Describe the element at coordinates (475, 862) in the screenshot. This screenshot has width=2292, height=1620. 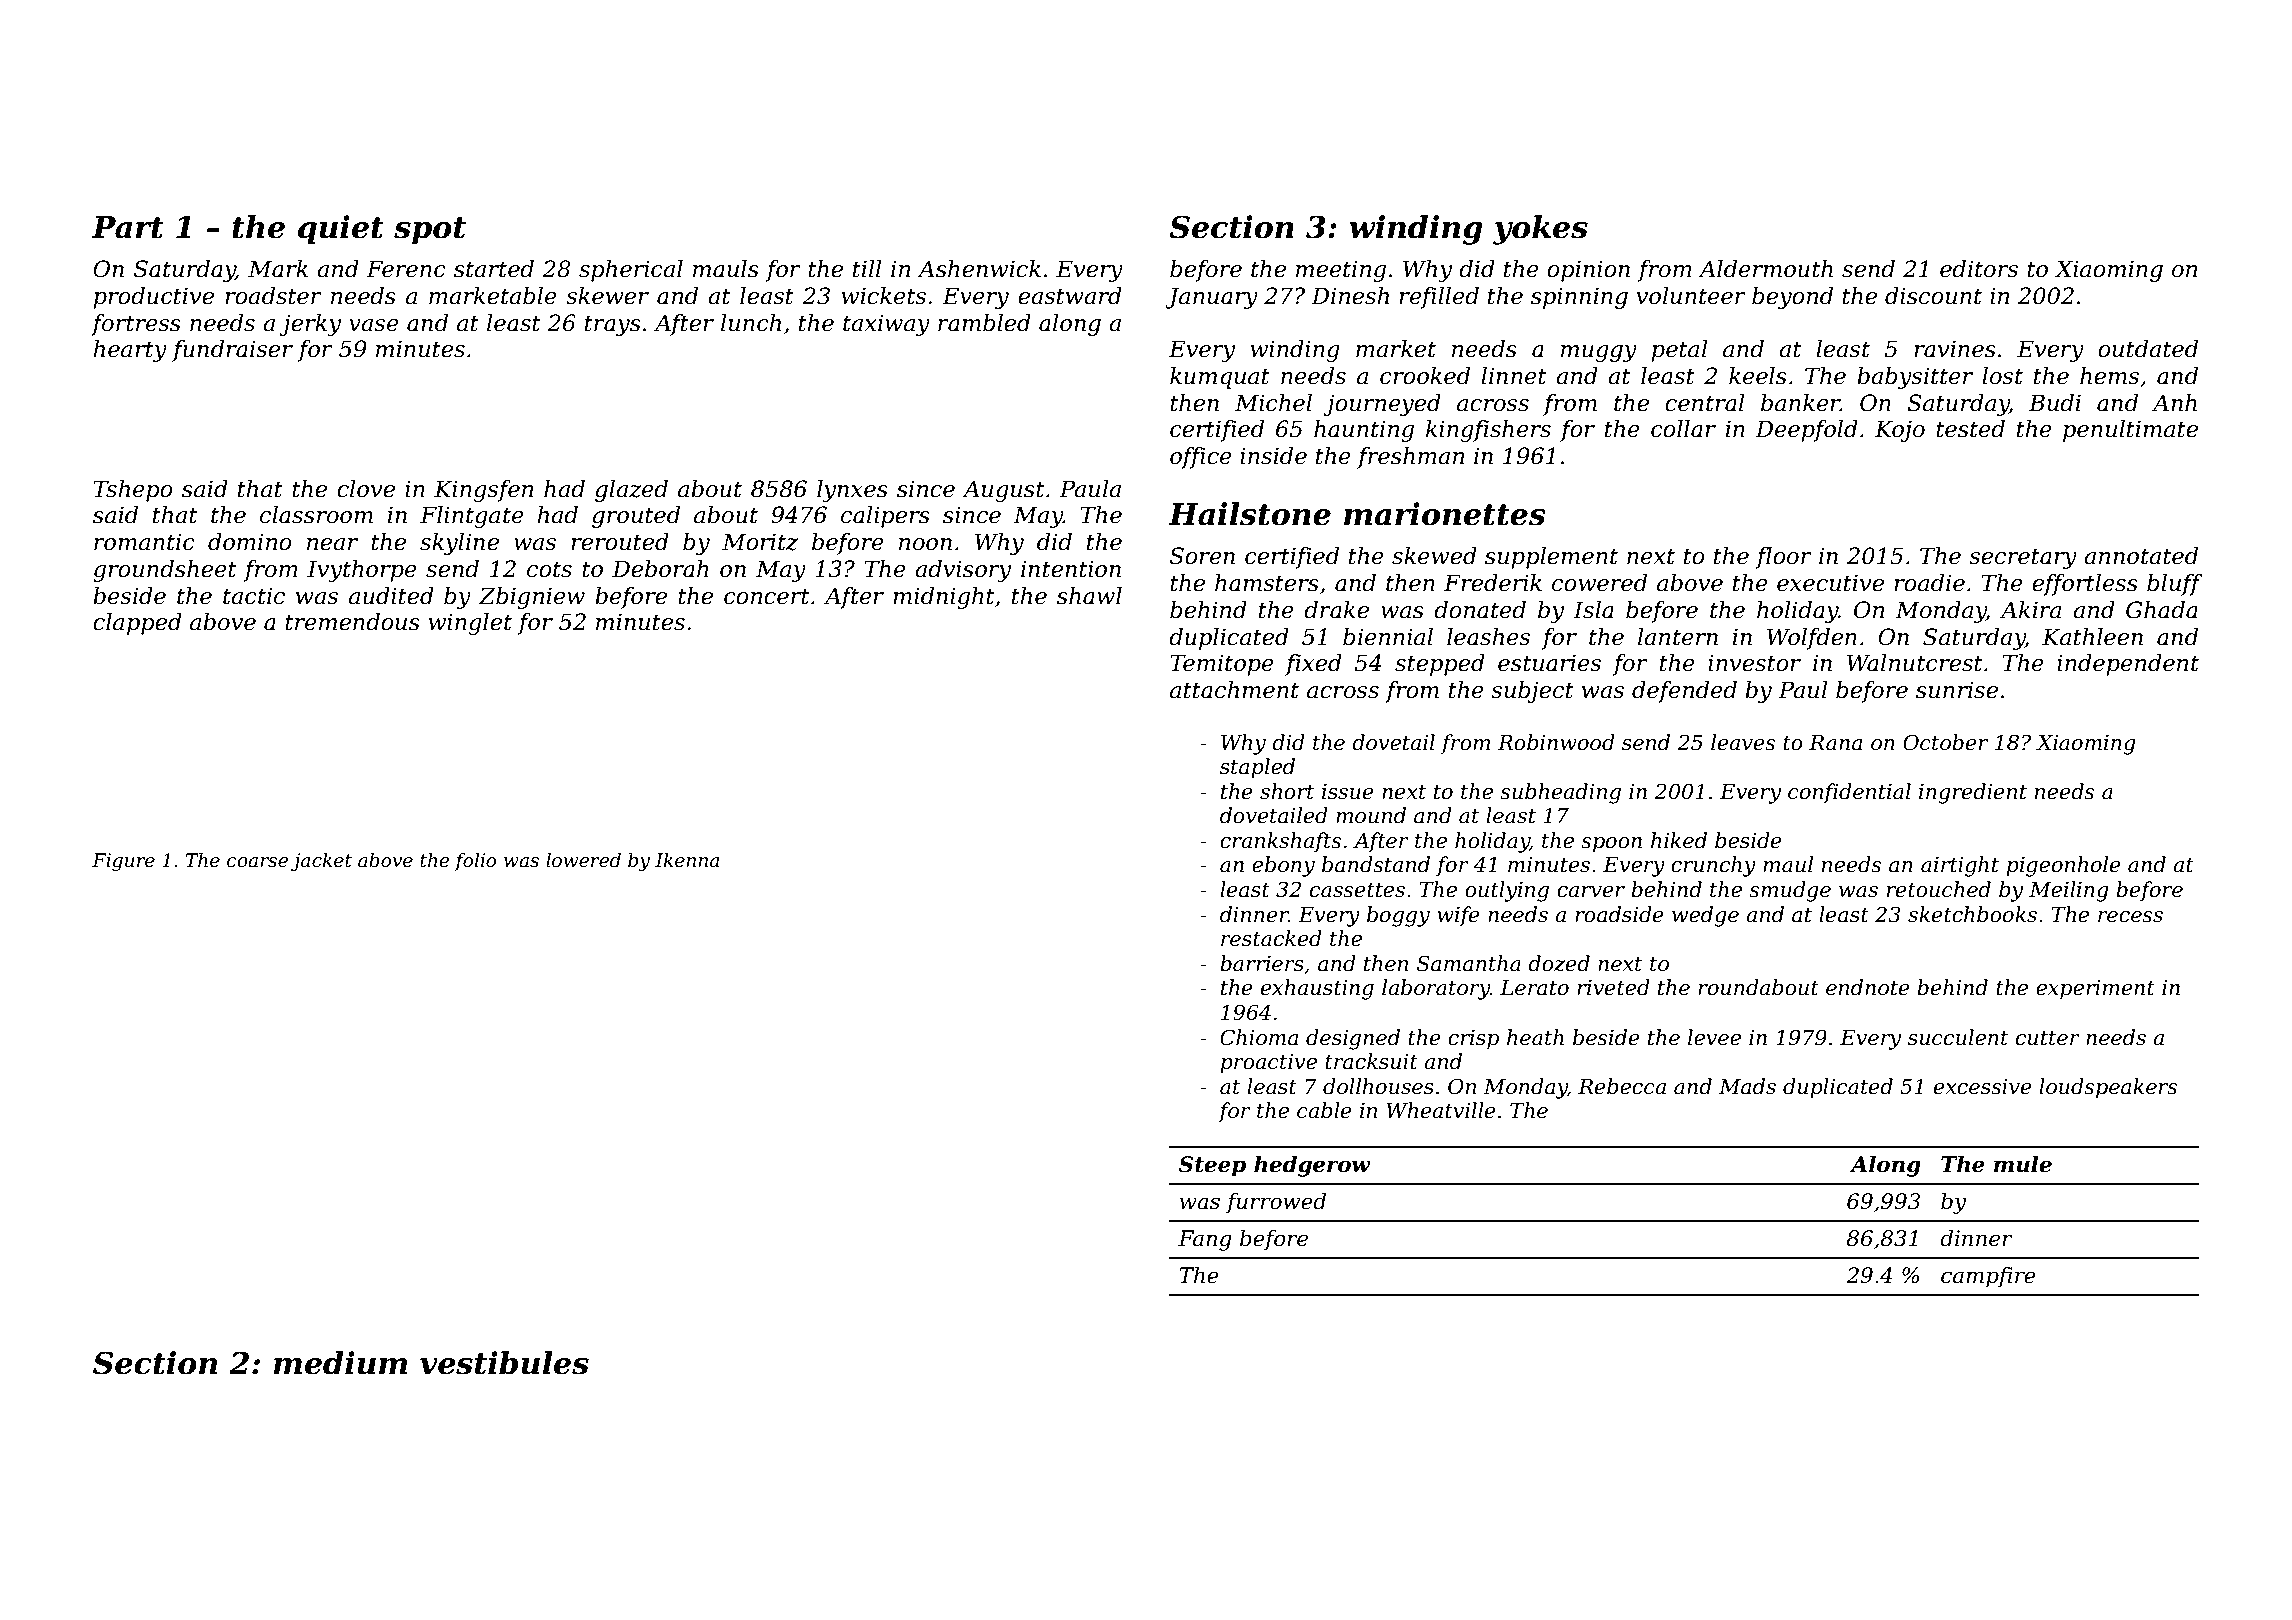
I see `folio` at that location.
